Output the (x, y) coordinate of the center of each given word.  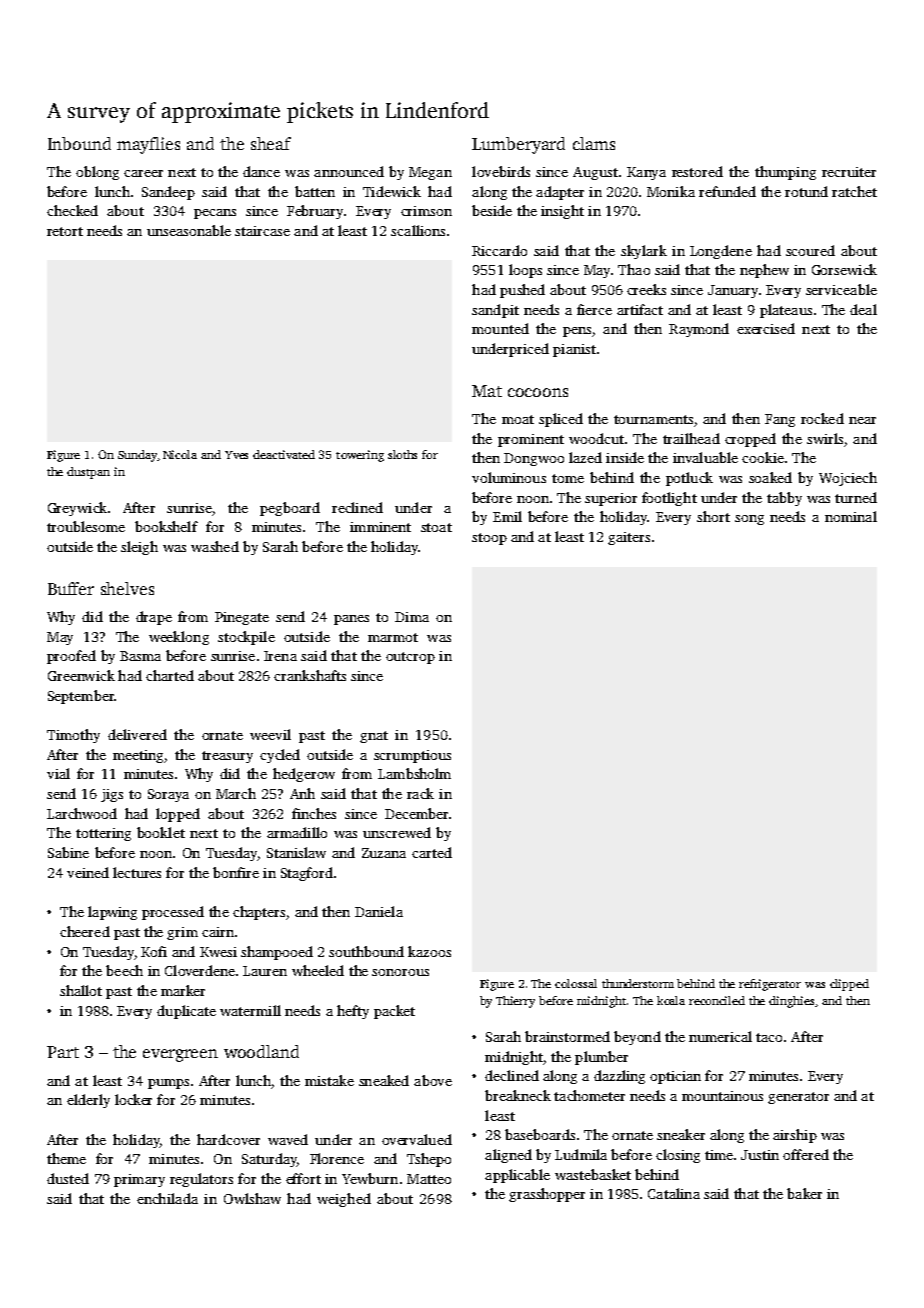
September (81, 697)
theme (66, 1158)
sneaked (384, 1080)
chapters (259, 913)
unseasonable (189, 230)
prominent (531, 440)
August (595, 173)
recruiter (849, 172)
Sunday (137, 456)
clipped (849, 985)
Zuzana (384, 853)
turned (856, 497)
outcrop (410, 658)
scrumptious (412, 756)
